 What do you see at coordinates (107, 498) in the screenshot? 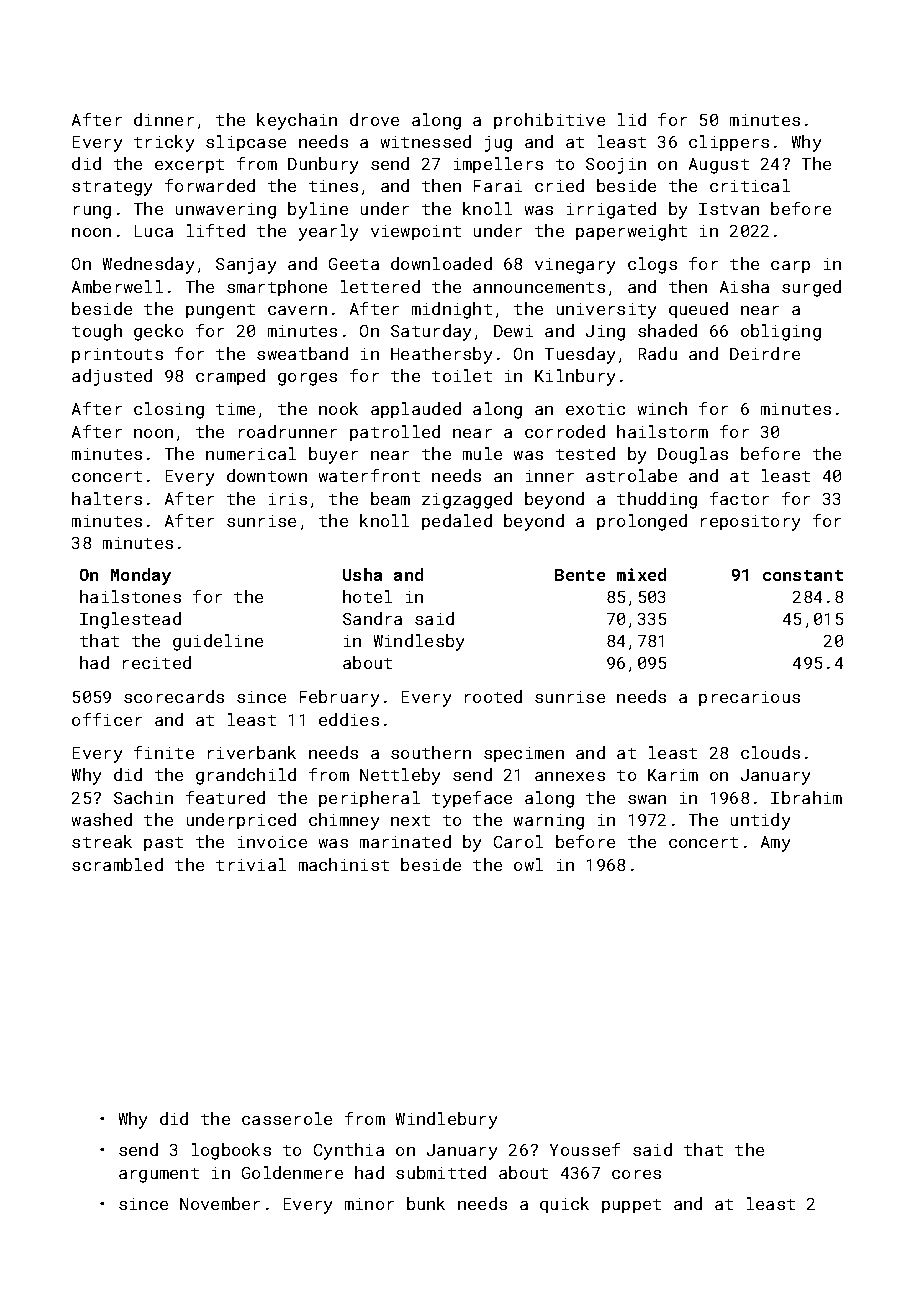
I see `halters` at bounding box center [107, 498].
